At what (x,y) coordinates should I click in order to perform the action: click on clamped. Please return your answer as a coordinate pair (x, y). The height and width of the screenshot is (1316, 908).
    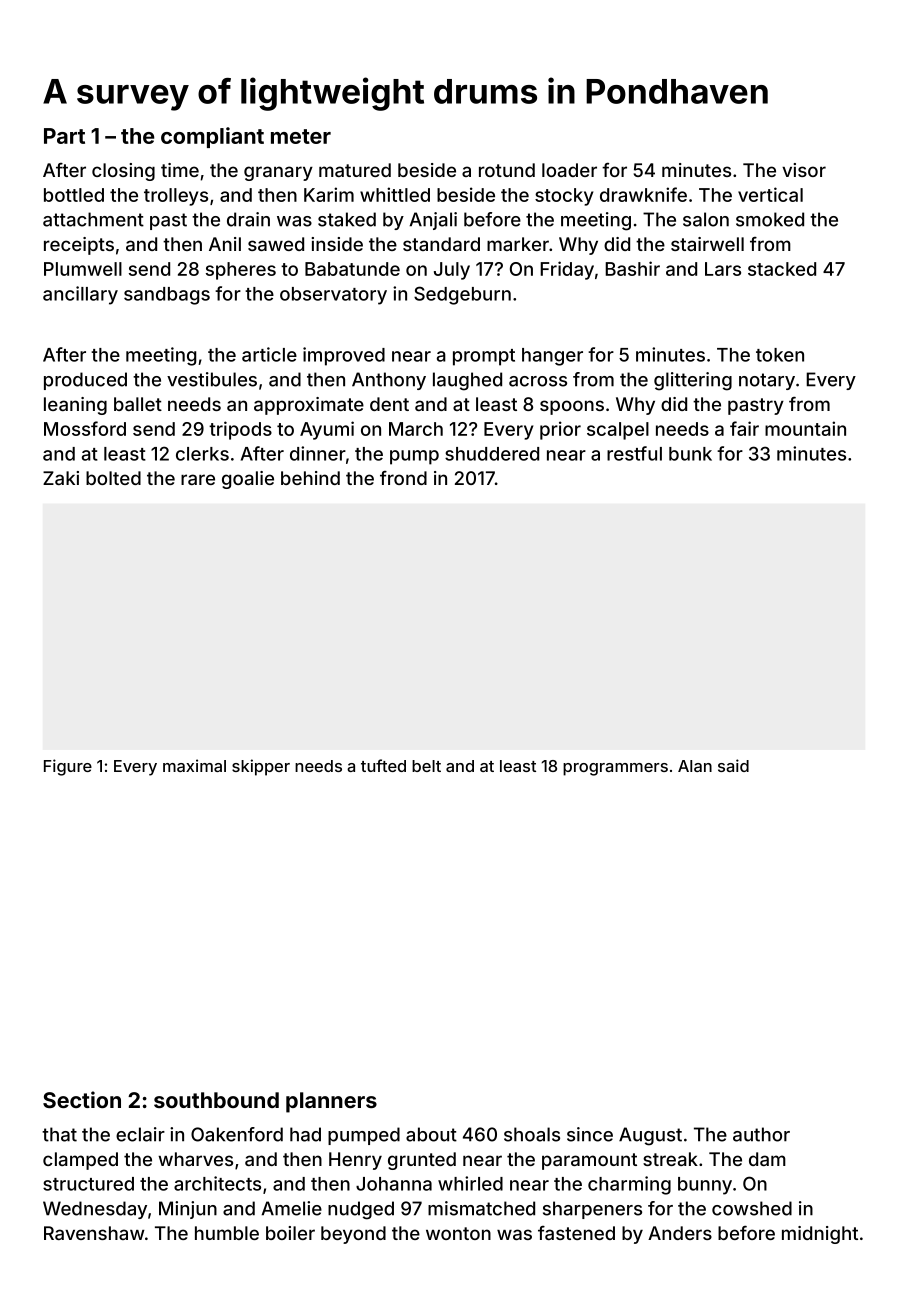
    Looking at the image, I should click on (80, 1161).
